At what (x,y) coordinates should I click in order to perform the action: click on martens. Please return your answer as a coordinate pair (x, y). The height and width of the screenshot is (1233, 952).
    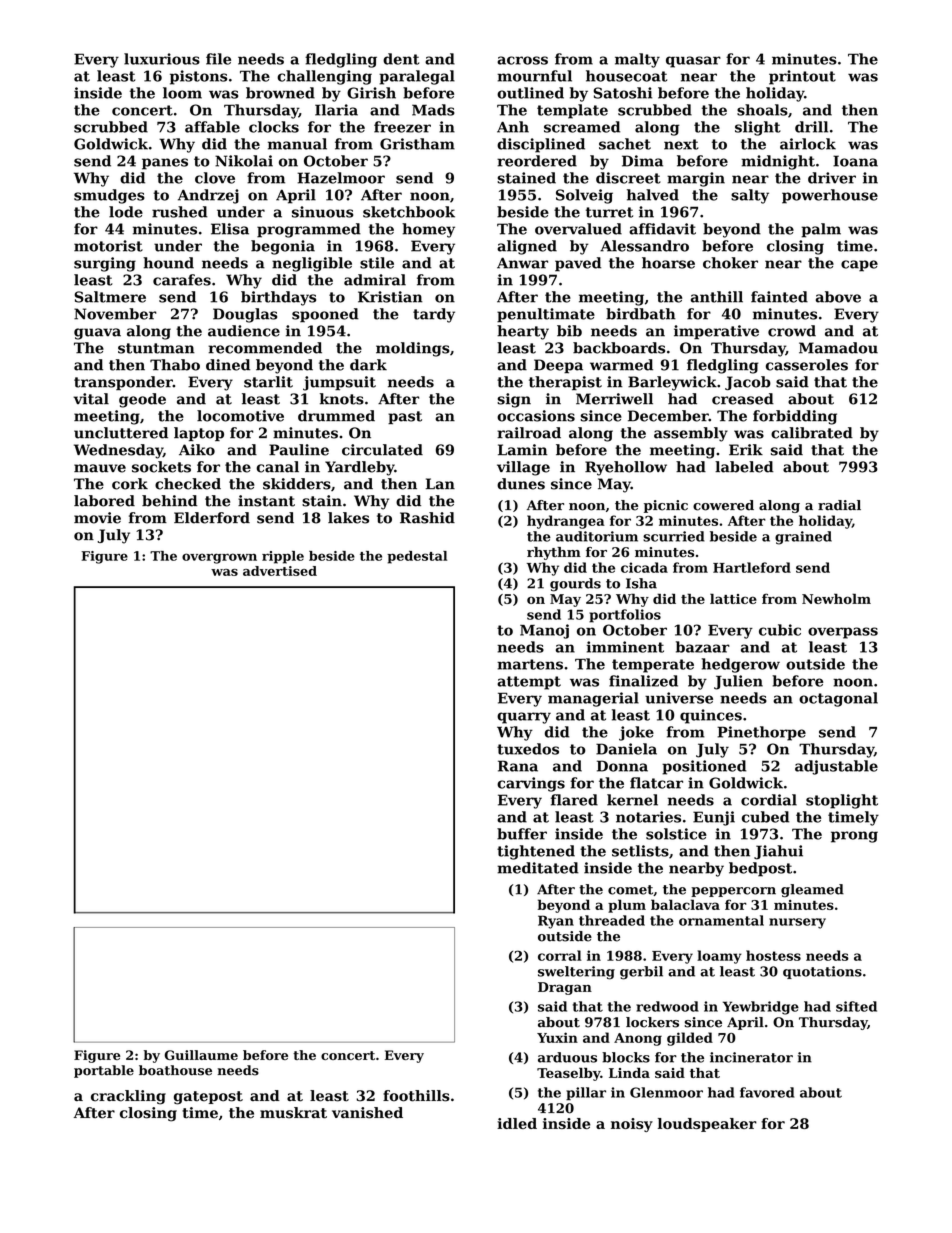
    Looking at the image, I should click on (530, 664).
